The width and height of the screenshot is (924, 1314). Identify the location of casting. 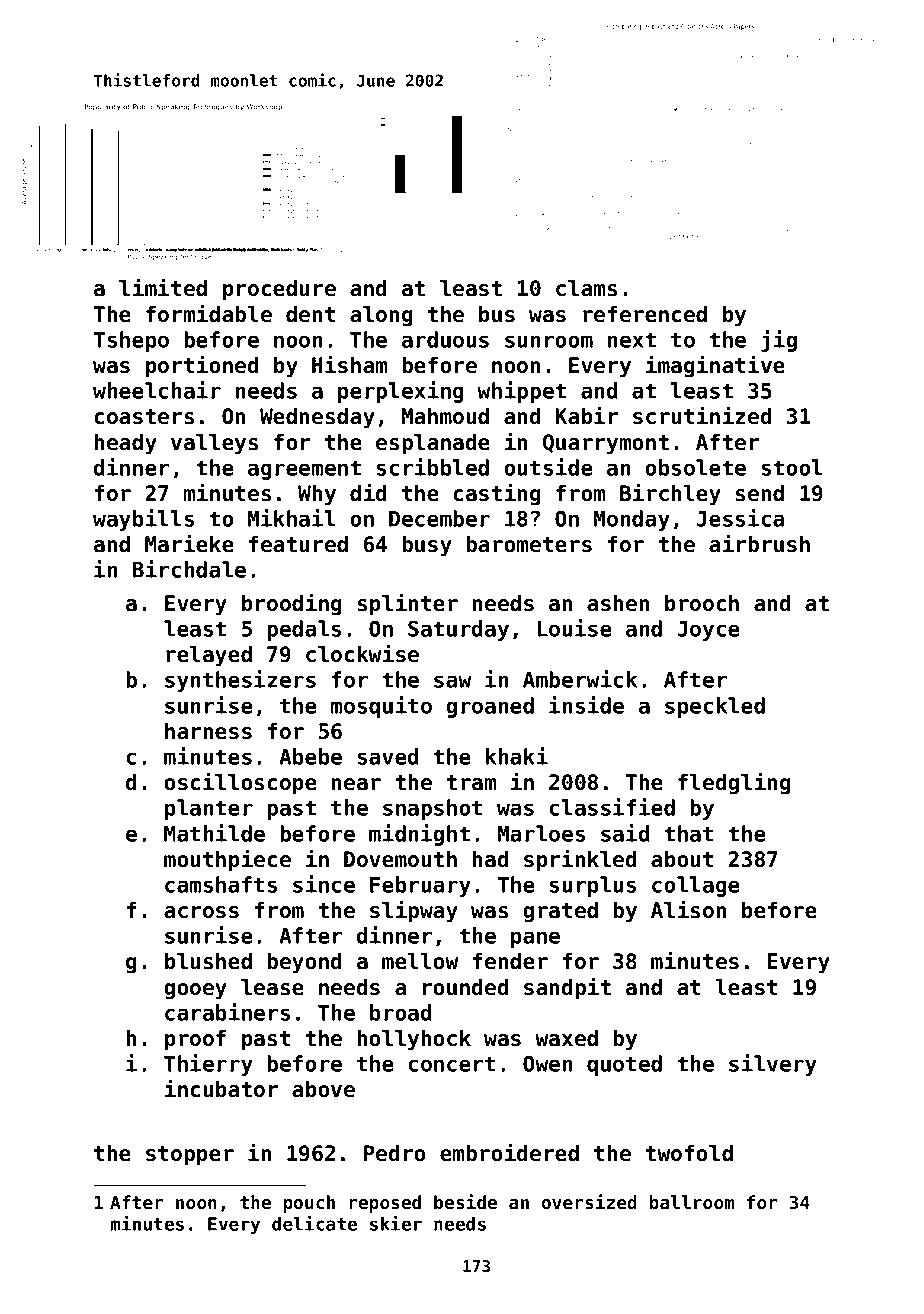
(497, 494).
